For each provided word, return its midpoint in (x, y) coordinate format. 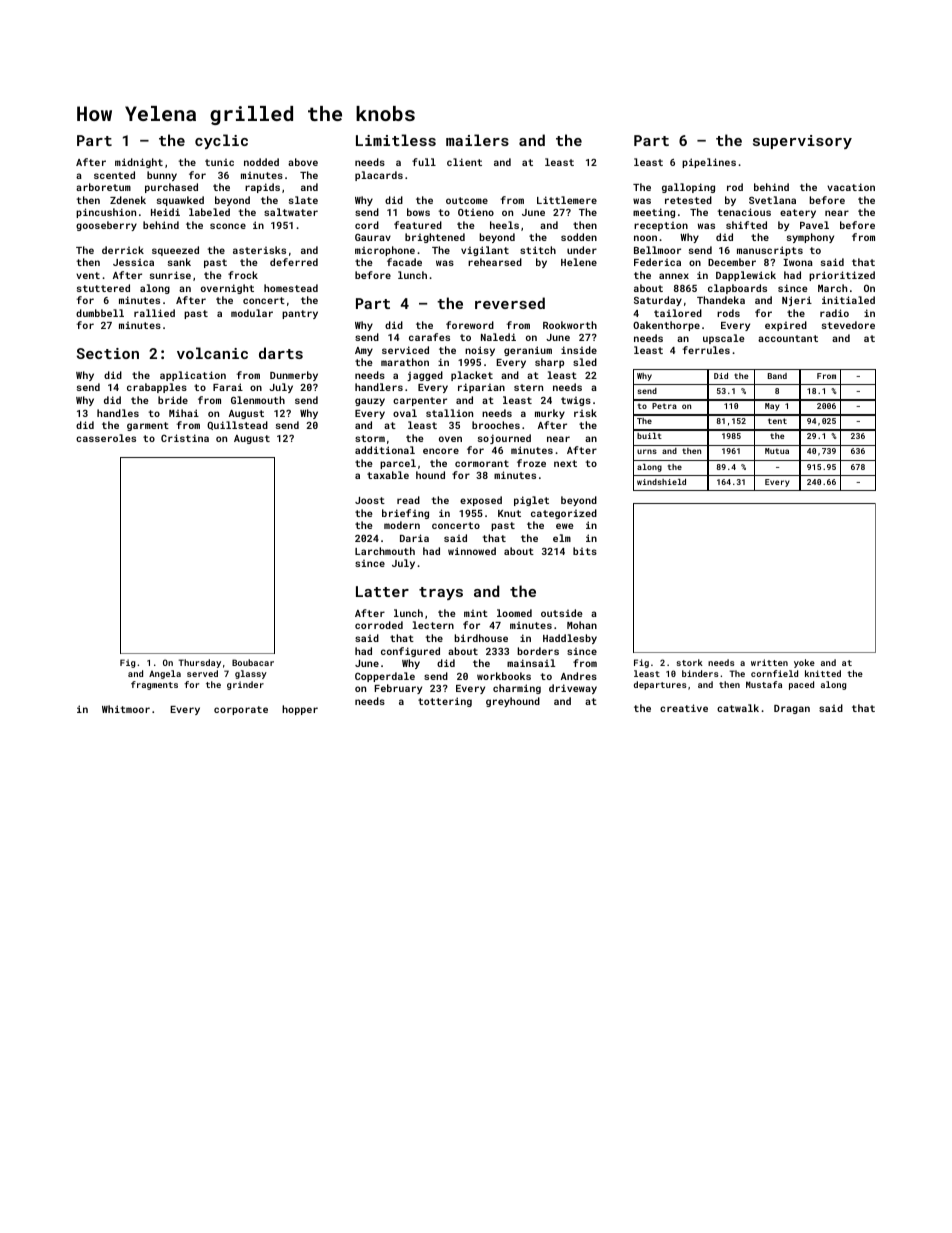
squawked (180, 201)
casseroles (106, 438)
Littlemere (567, 200)
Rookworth (570, 325)
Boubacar (253, 662)
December (732, 262)
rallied (154, 313)
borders (538, 651)
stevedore (848, 325)
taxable (388, 475)
